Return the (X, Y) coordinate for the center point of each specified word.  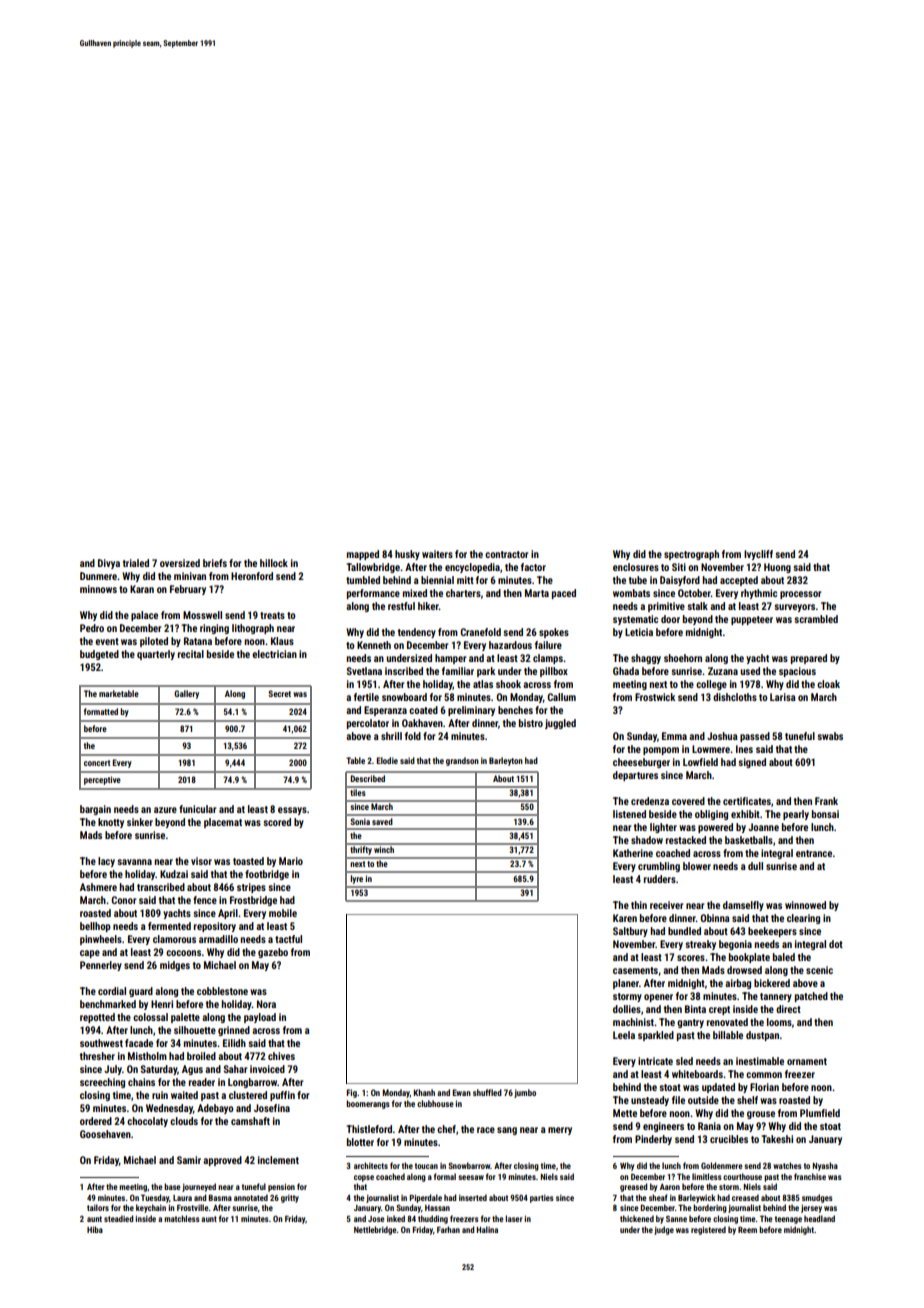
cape (90, 954)
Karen (625, 918)
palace (144, 616)
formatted (101, 711)
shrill (391, 736)
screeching (102, 1083)
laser (513, 1218)
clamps (548, 659)
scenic (819, 970)
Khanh (424, 1092)
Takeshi (777, 1139)
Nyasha (825, 1166)
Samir (189, 1160)
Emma (674, 736)
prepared (809, 659)
